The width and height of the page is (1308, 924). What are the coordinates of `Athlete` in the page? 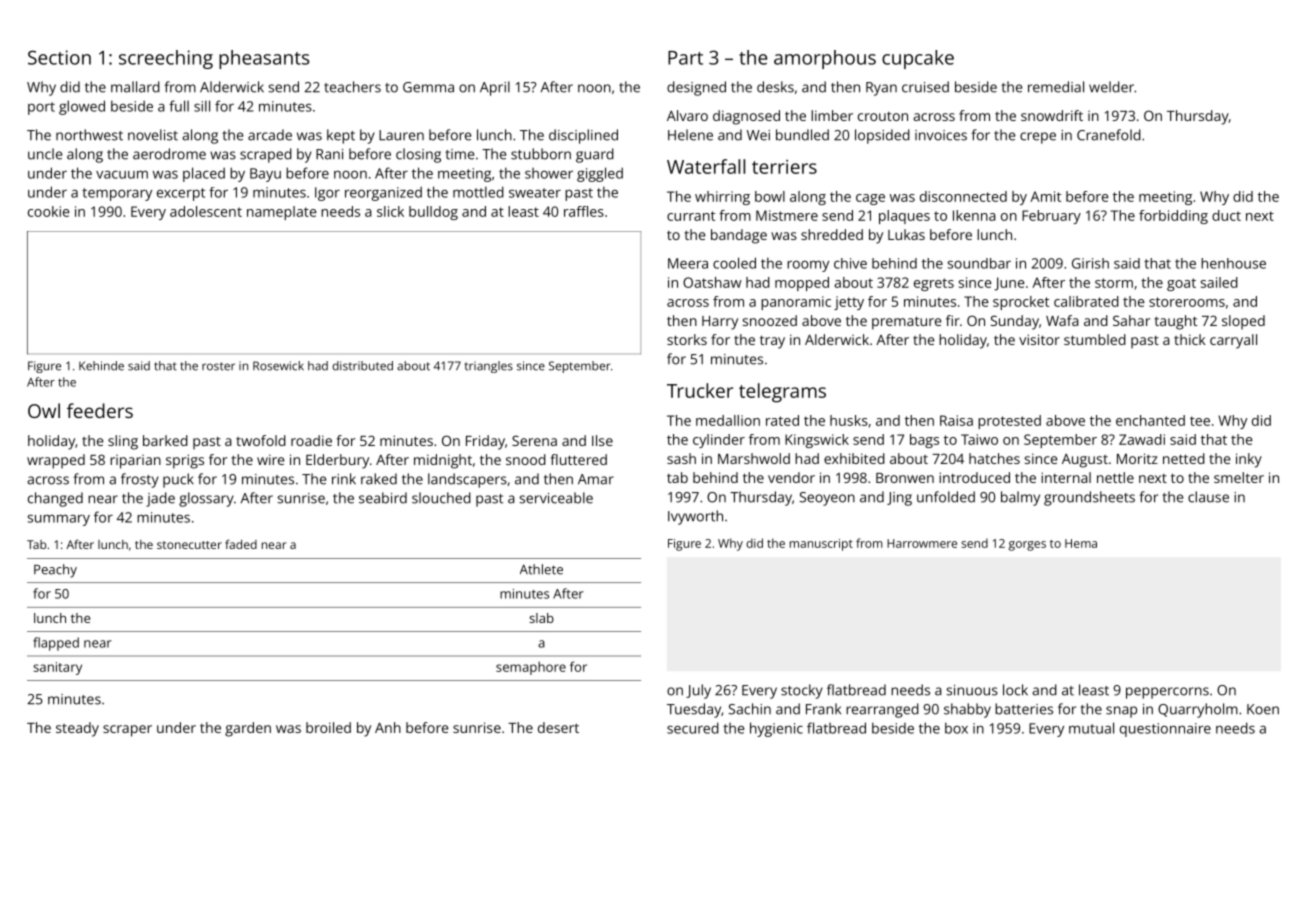 It's located at (541, 569).
